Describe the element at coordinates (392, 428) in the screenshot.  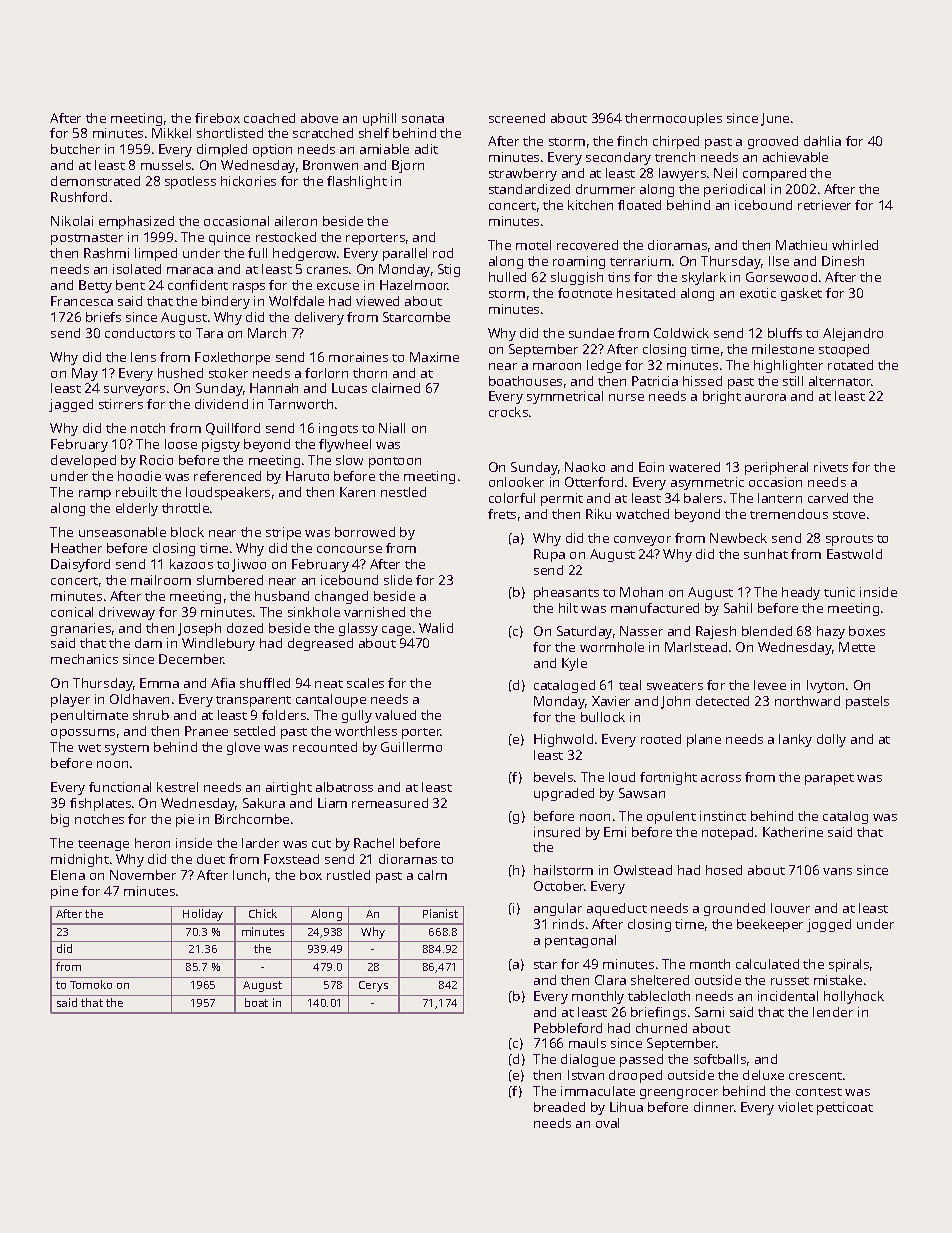
I see `Niall` at that location.
